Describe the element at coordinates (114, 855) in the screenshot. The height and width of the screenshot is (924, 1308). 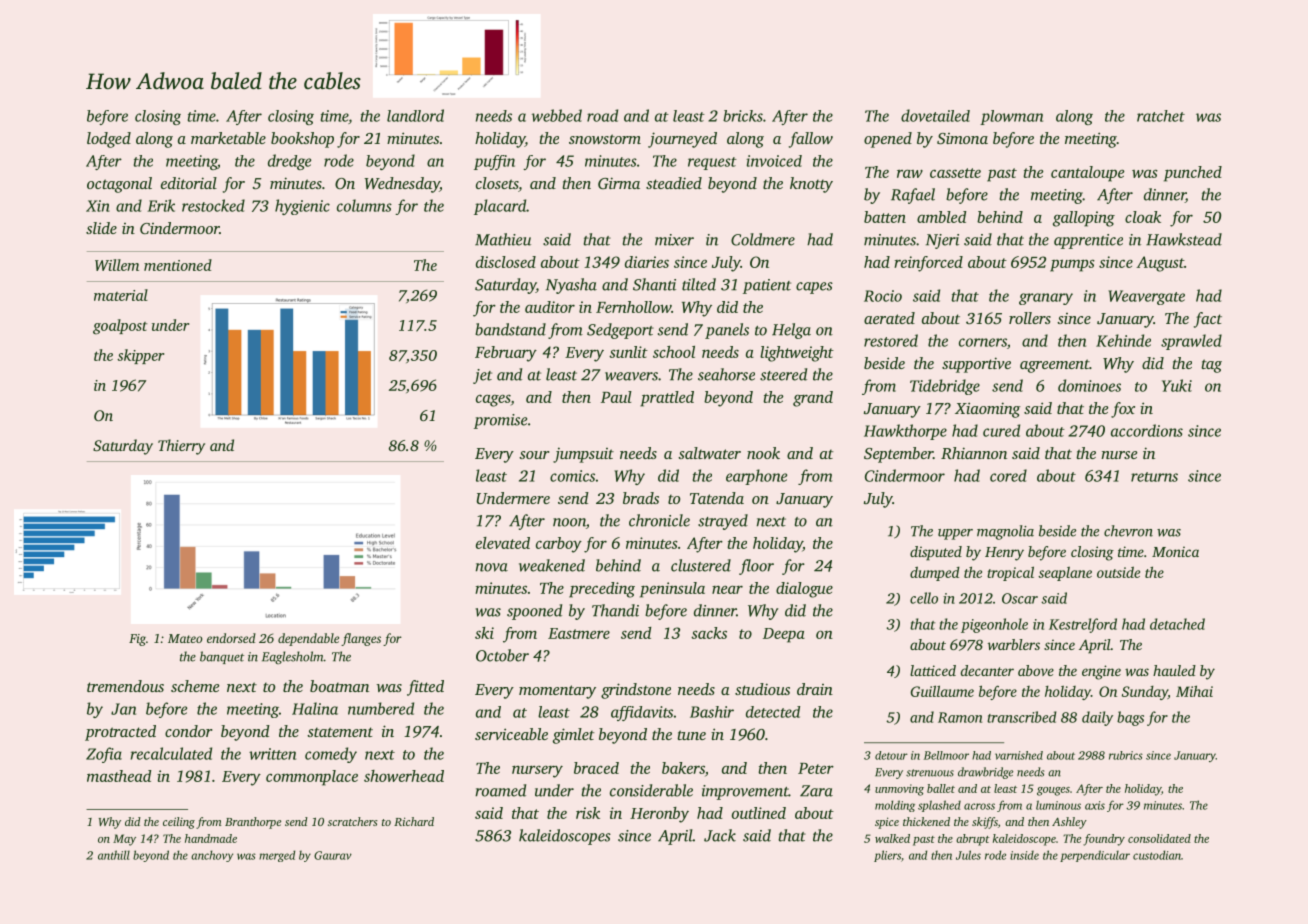
I see `anthill` at that location.
